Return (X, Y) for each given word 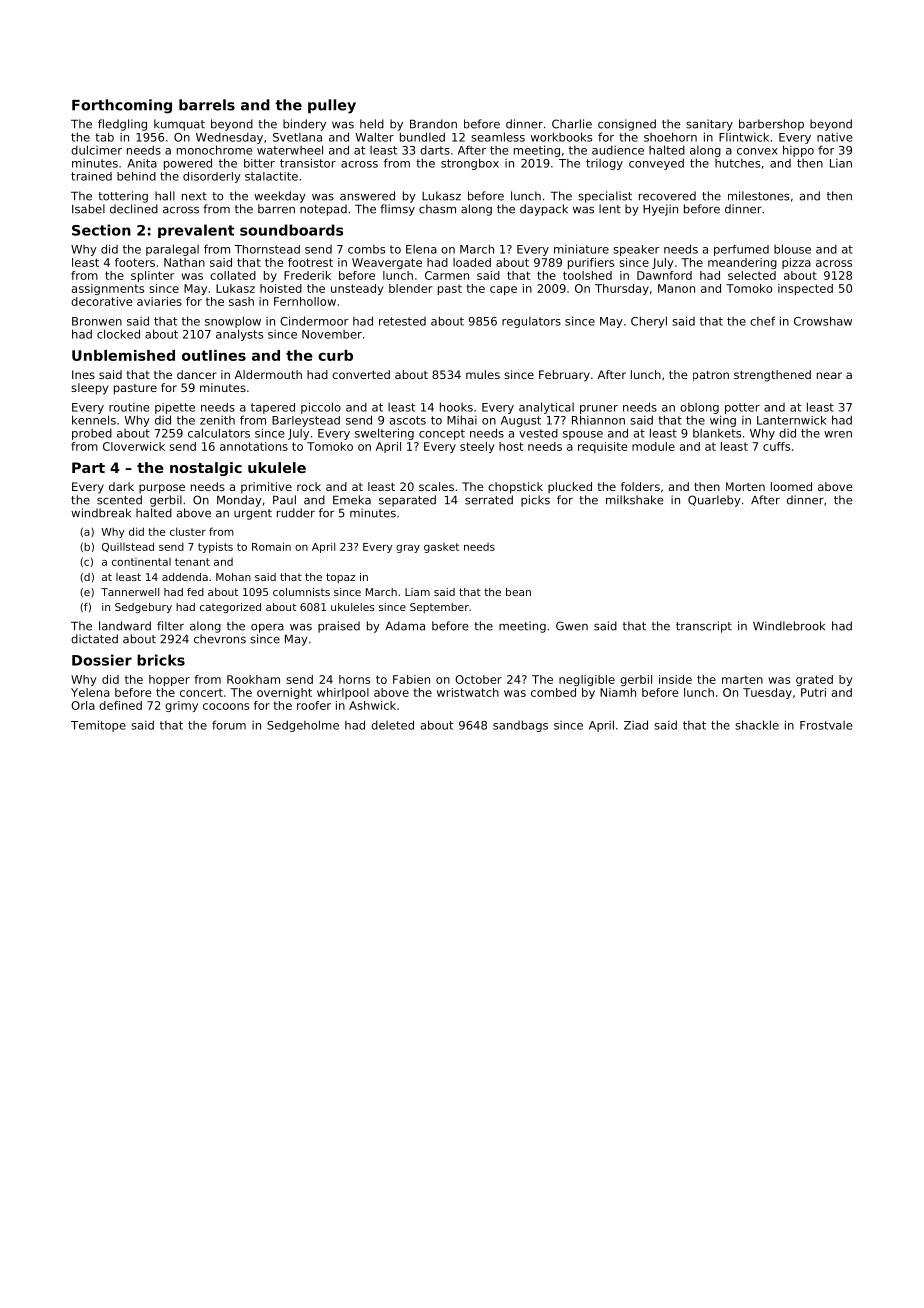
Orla (83, 705)
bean (518, 592)
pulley (332, 106)
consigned (627, 125)
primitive (266, 488)
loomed (791, 486)
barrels (207, 105)
